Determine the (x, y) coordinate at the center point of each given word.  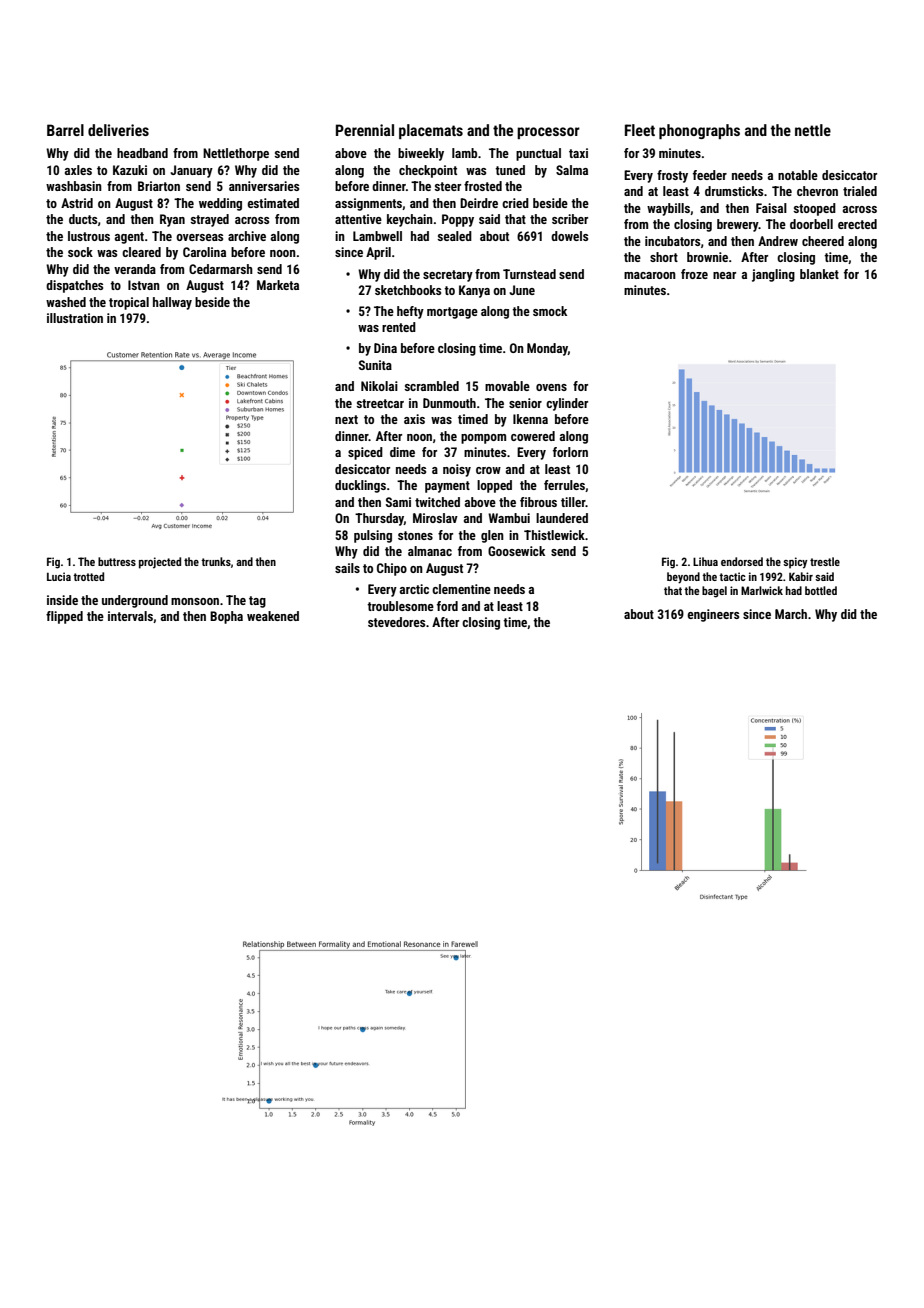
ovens (551, 387)
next (346, 419)
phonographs (699, 131)
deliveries (118, 130)
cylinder (567, 404)
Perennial (365, 130)
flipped (64, 617)
